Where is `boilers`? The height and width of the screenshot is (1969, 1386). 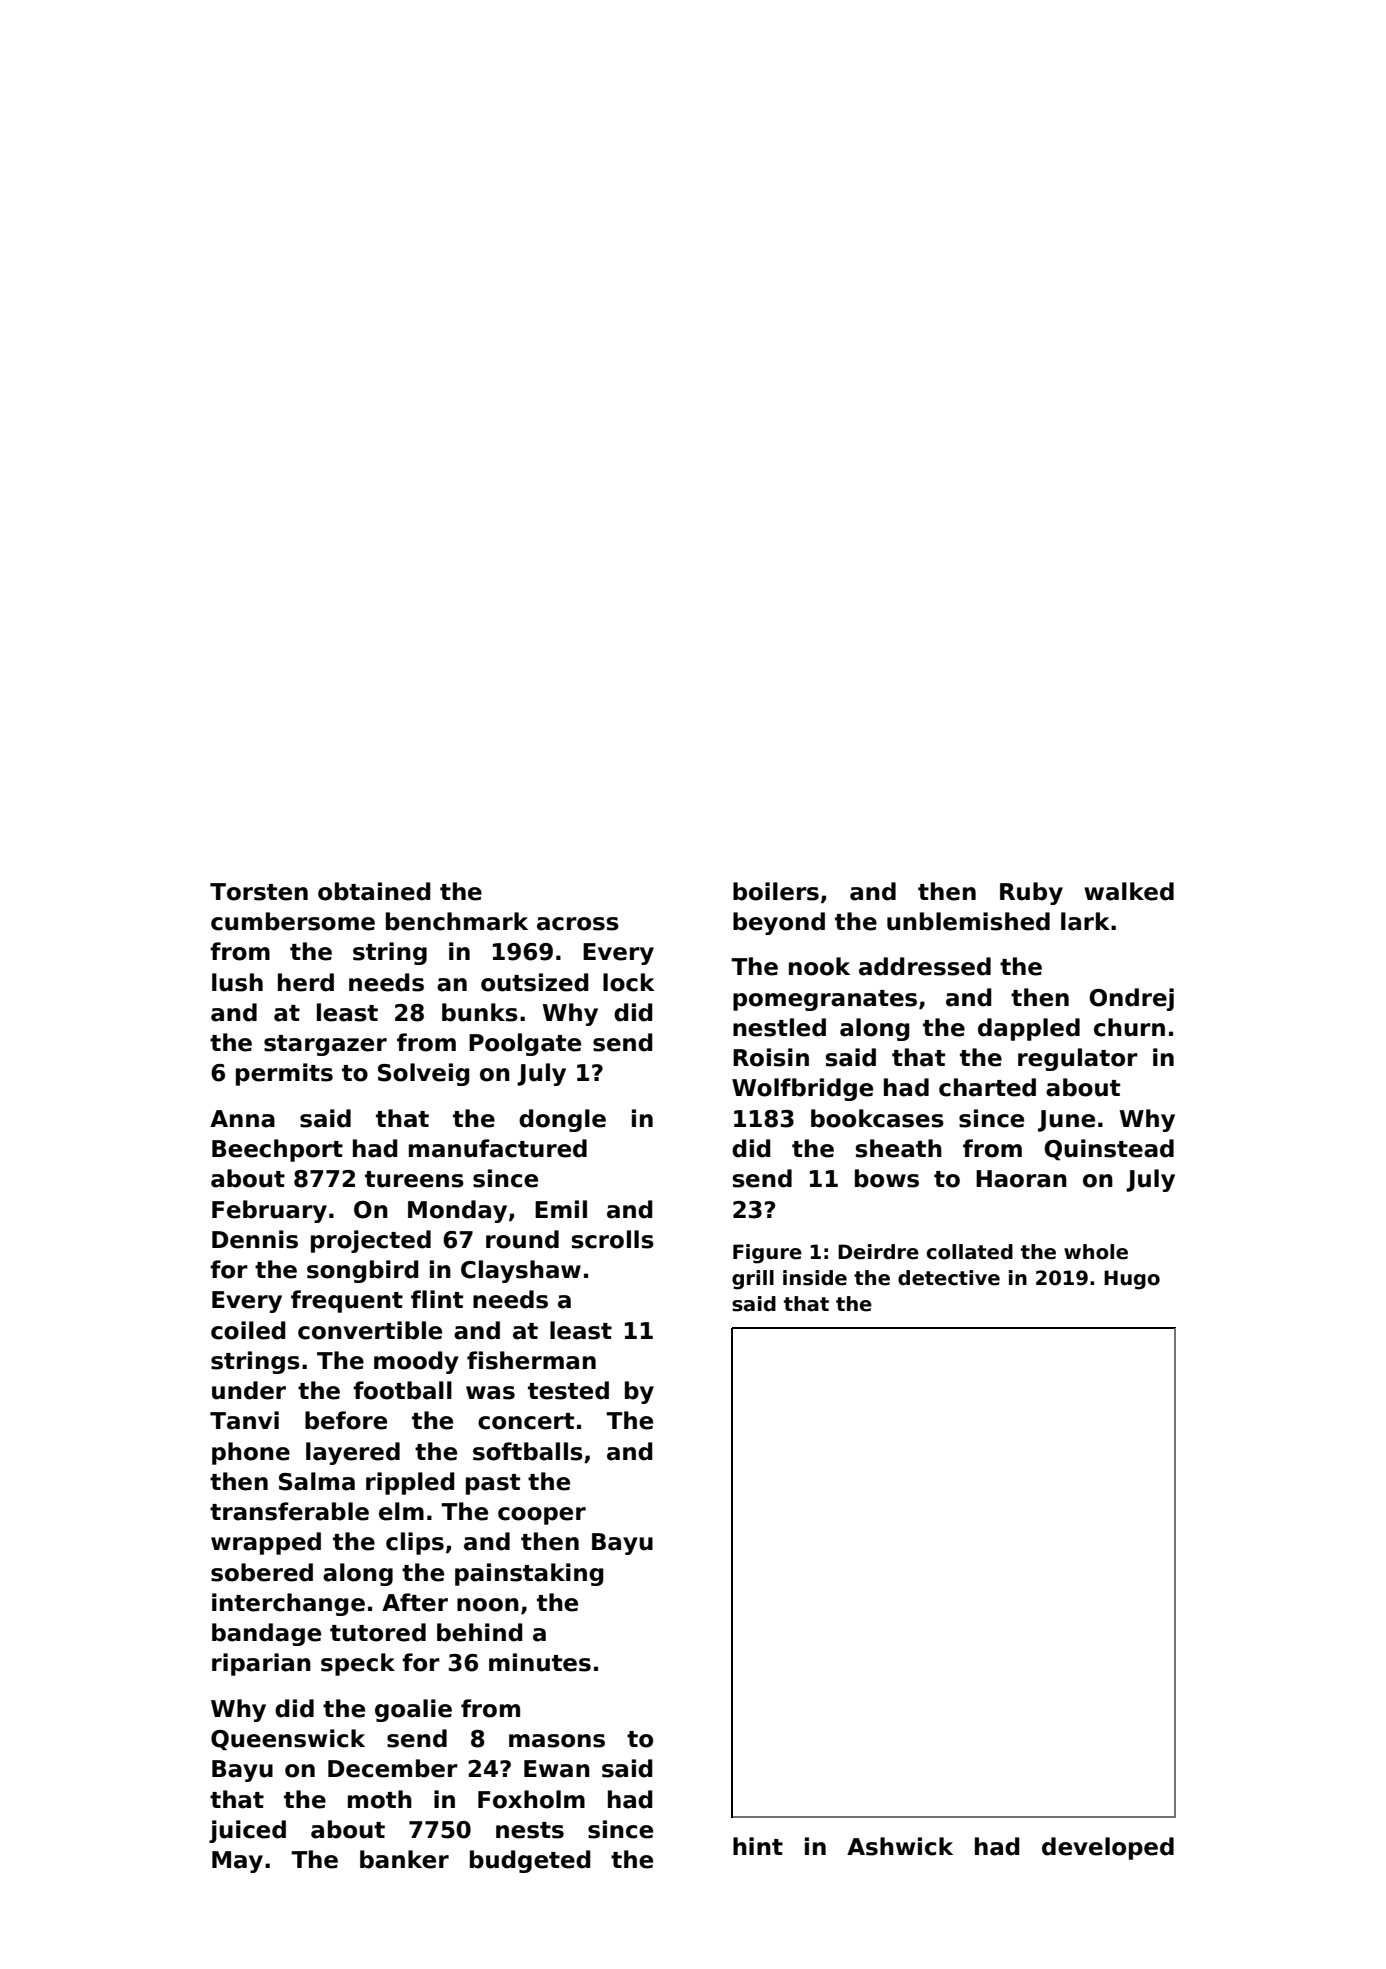 boilers is located at coordinates (776, 891).
